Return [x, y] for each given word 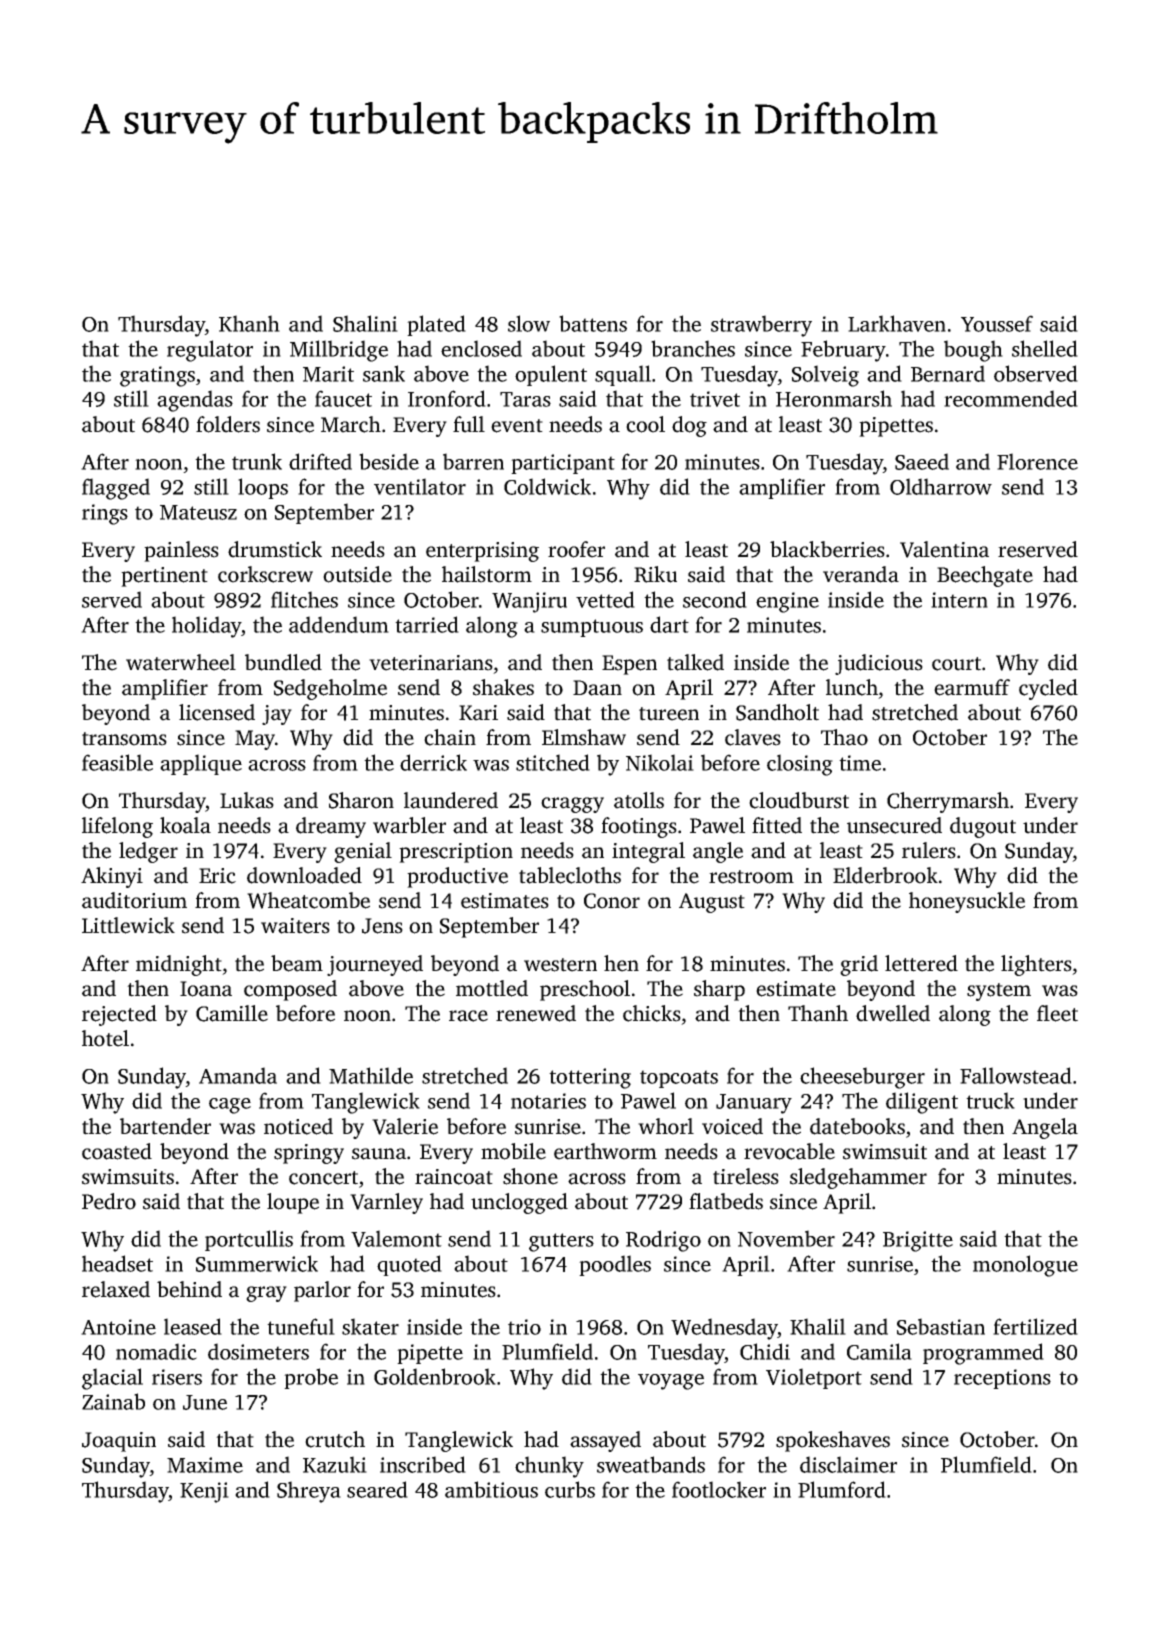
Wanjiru [529, 602]
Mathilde [371, 1075]
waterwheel [181, 662]
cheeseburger [862, 1078]
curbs [570, 1489]
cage [230, 1106]
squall [623, 375]
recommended [1011, 398]
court [956, 664]
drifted [320, 461]
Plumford [842, 1489]
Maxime [205, 1465]
